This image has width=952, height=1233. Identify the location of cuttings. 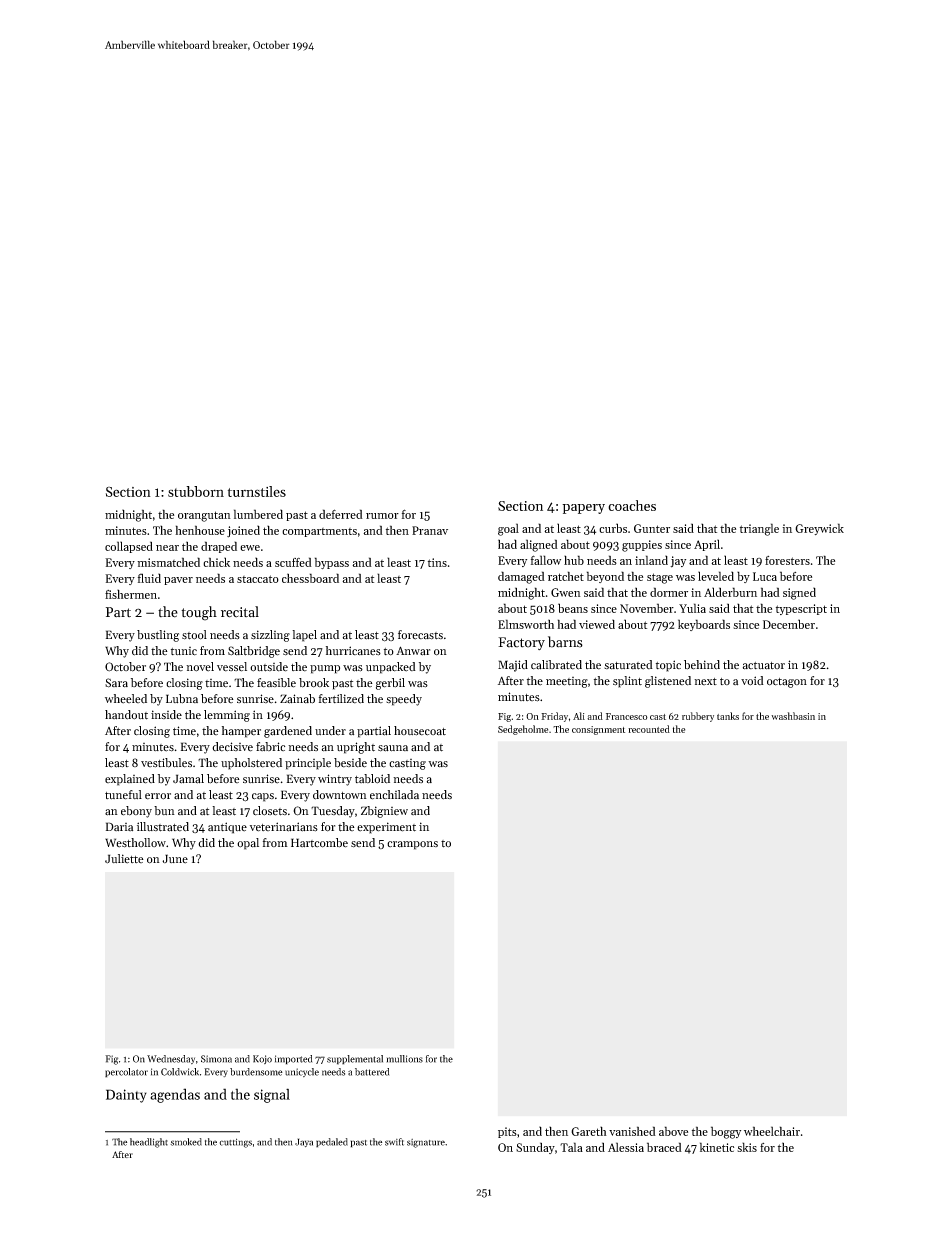
(236, 1143).
